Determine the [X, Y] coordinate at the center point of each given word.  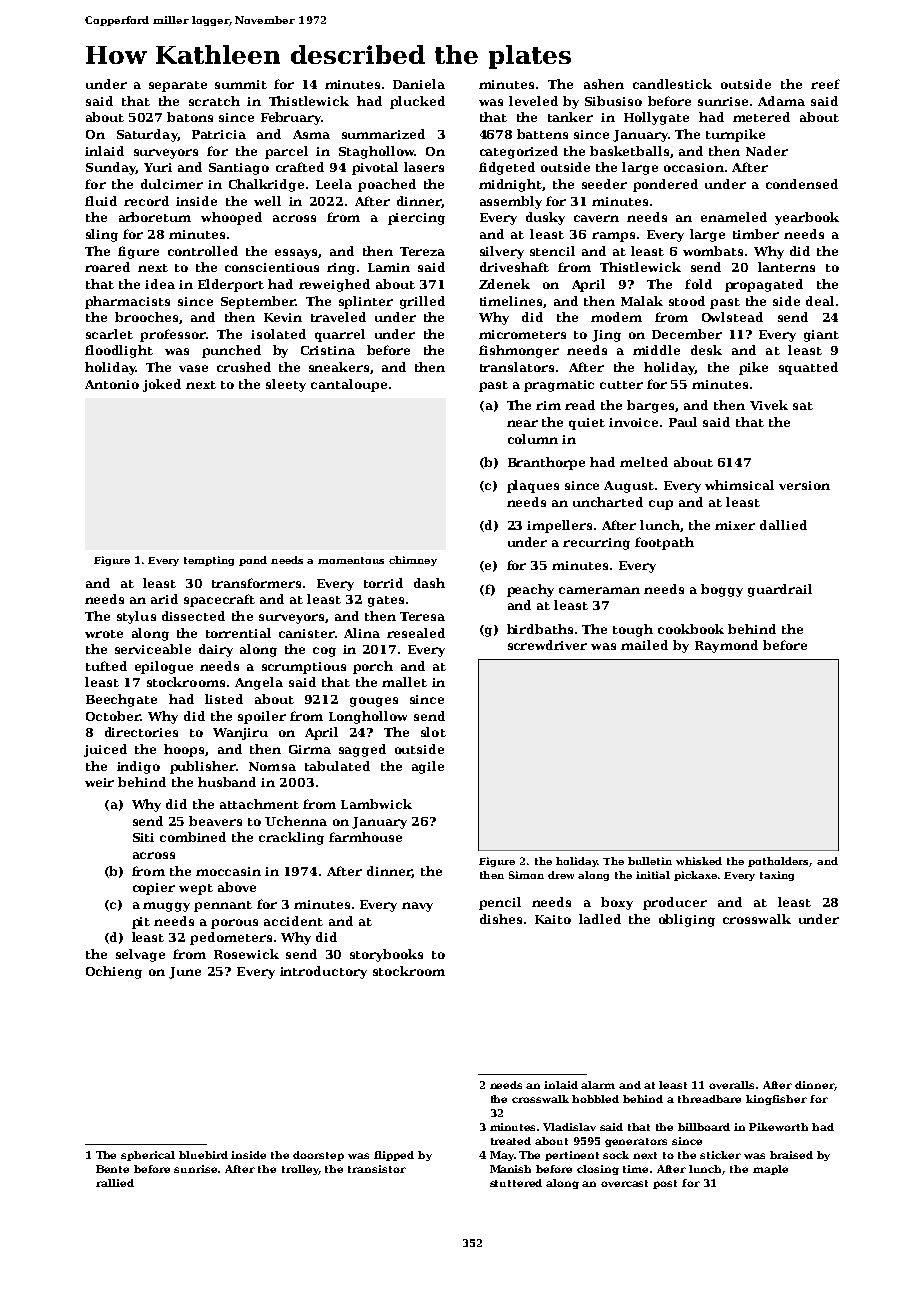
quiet [587, 424]
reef [825, 84]
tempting [209, 561]
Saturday [147, 135]
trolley [300, 1170]
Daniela [419, 84]
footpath [664, 543]
